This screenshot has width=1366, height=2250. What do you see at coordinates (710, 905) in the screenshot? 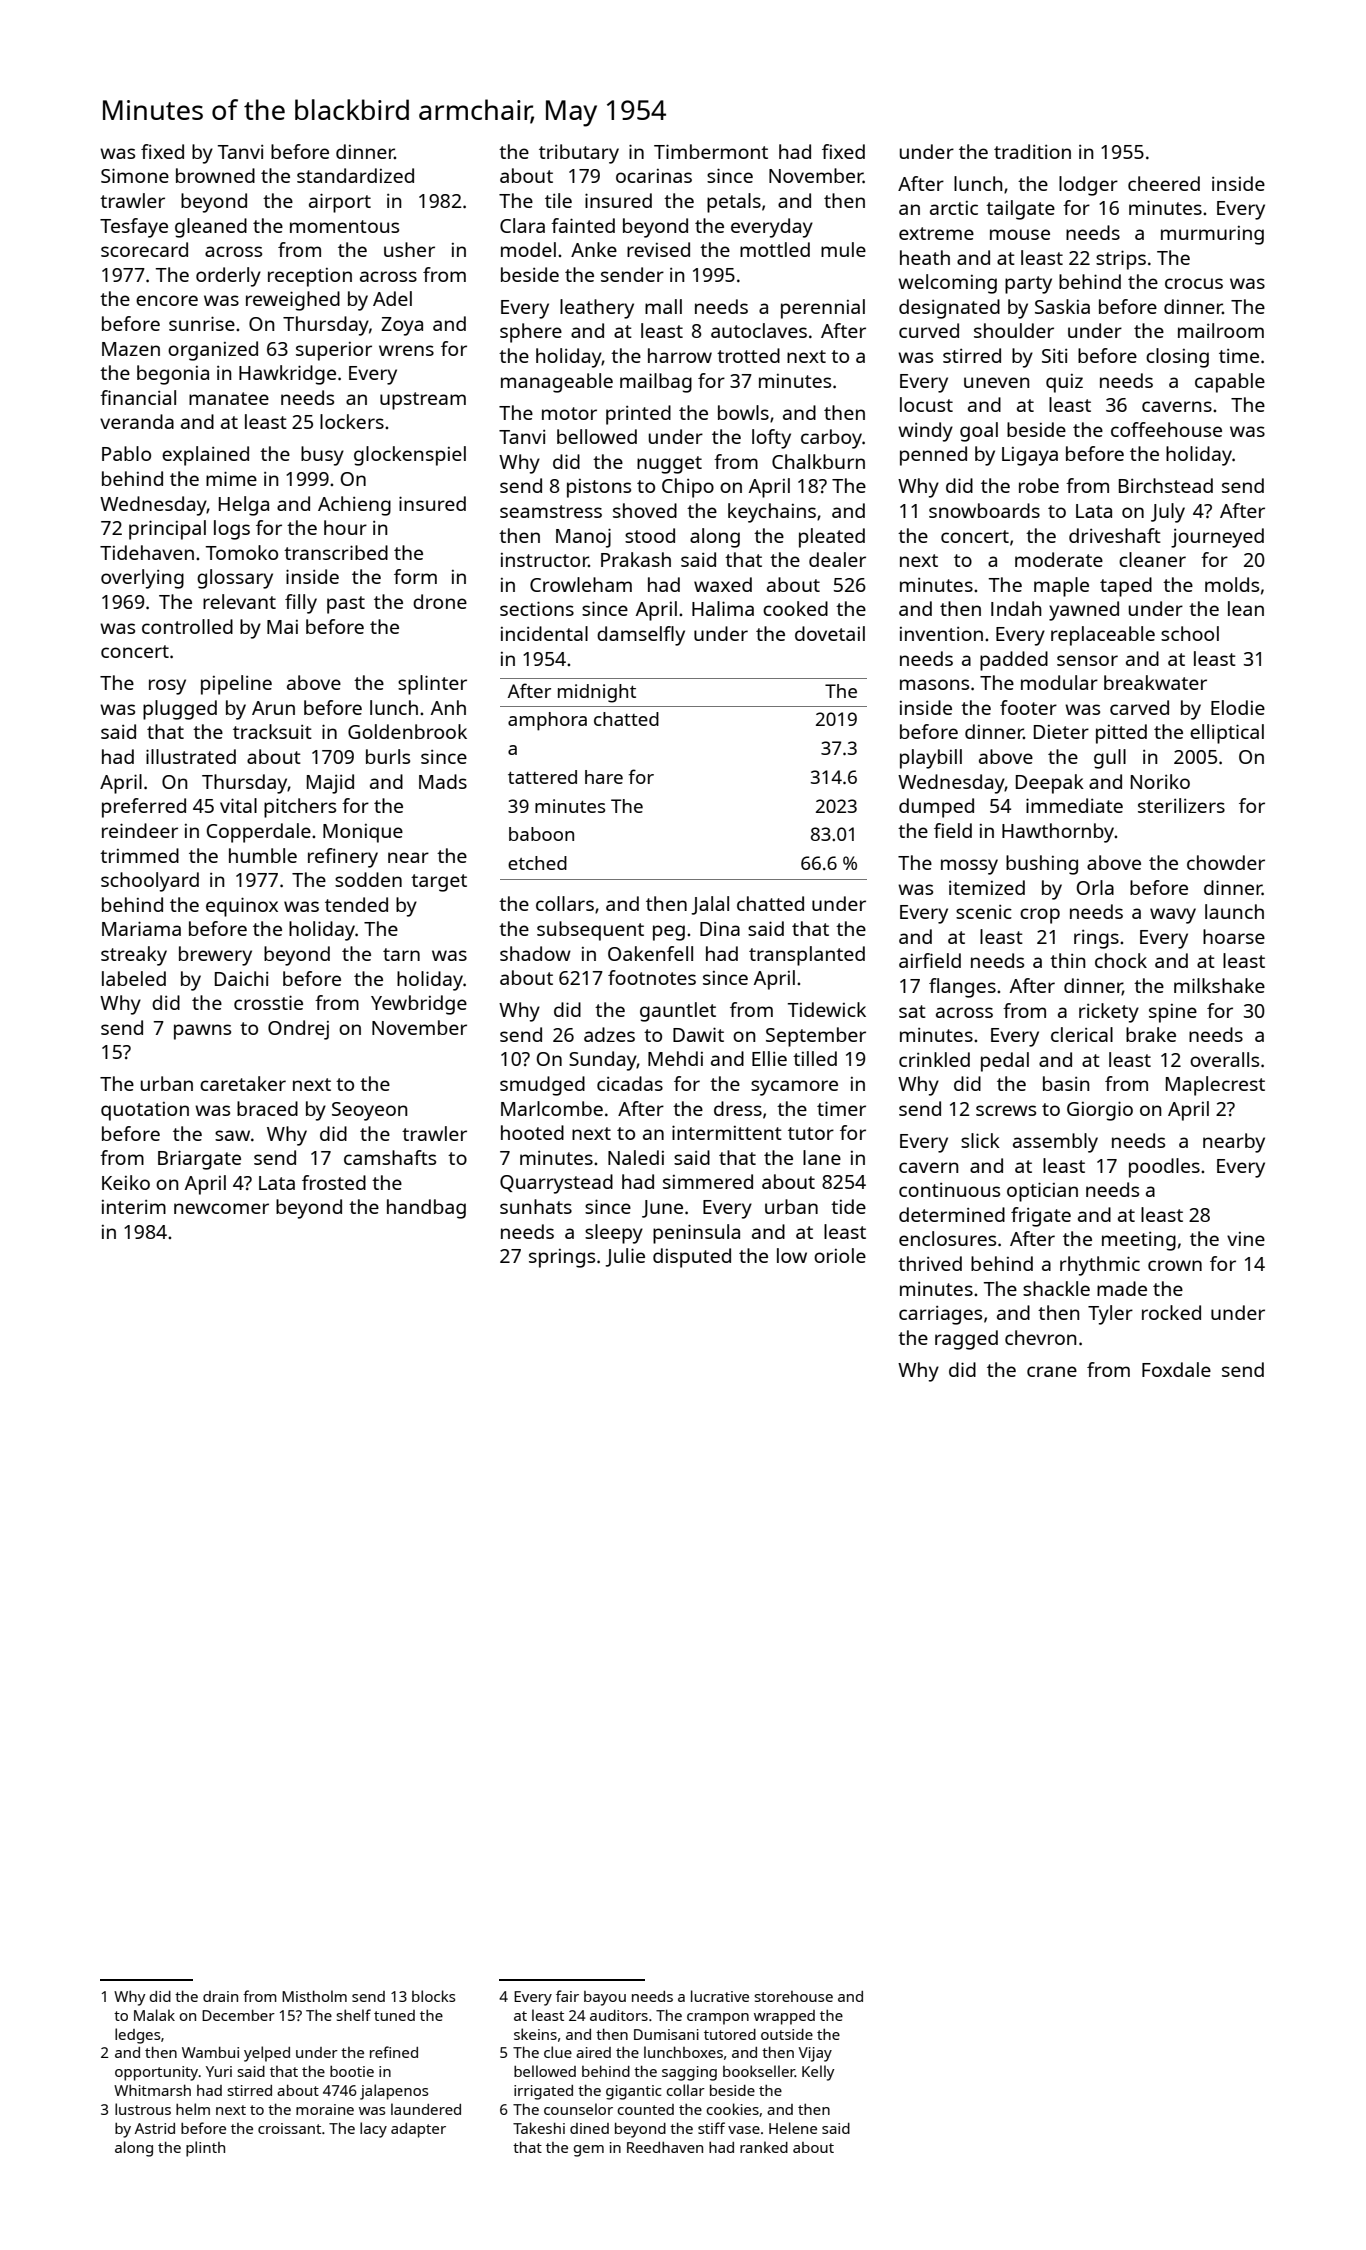
I see `Jalal` at bounding box center [710, 905].
